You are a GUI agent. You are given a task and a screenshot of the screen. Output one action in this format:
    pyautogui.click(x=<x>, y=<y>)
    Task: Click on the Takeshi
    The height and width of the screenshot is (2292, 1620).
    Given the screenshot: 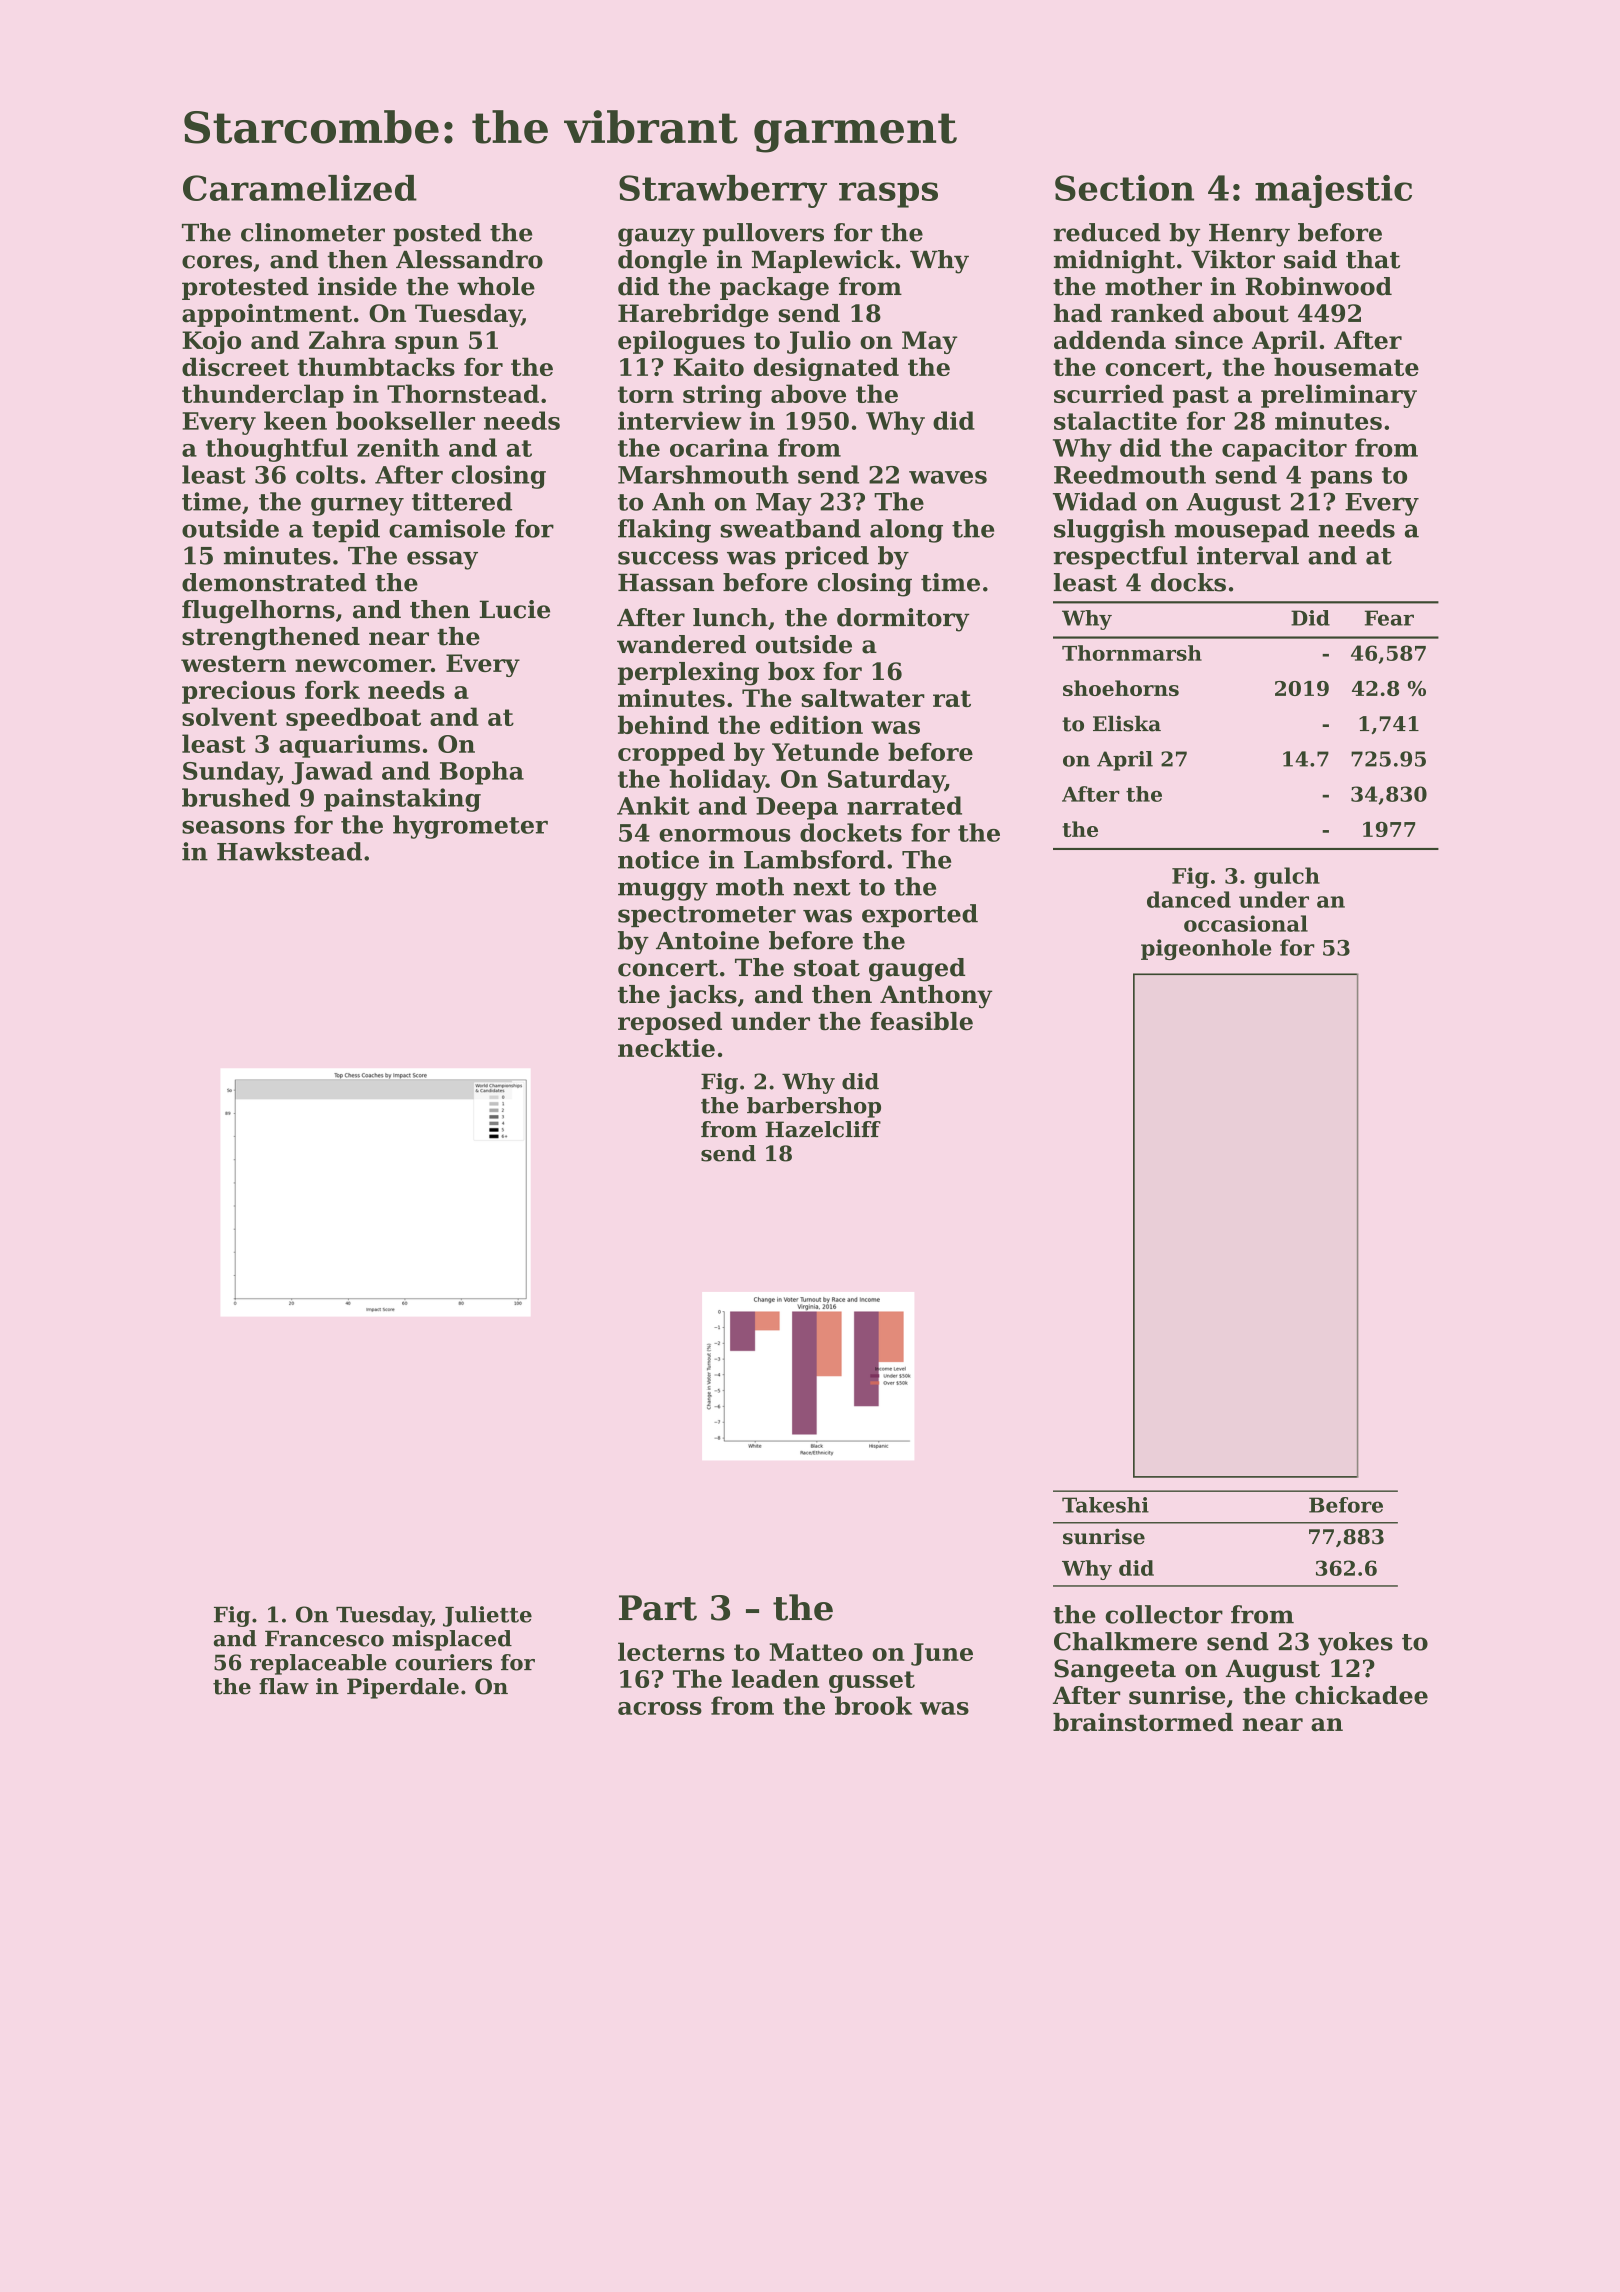 What is the action you would take?
    pyautogui.click(x=1105, y=1505)
